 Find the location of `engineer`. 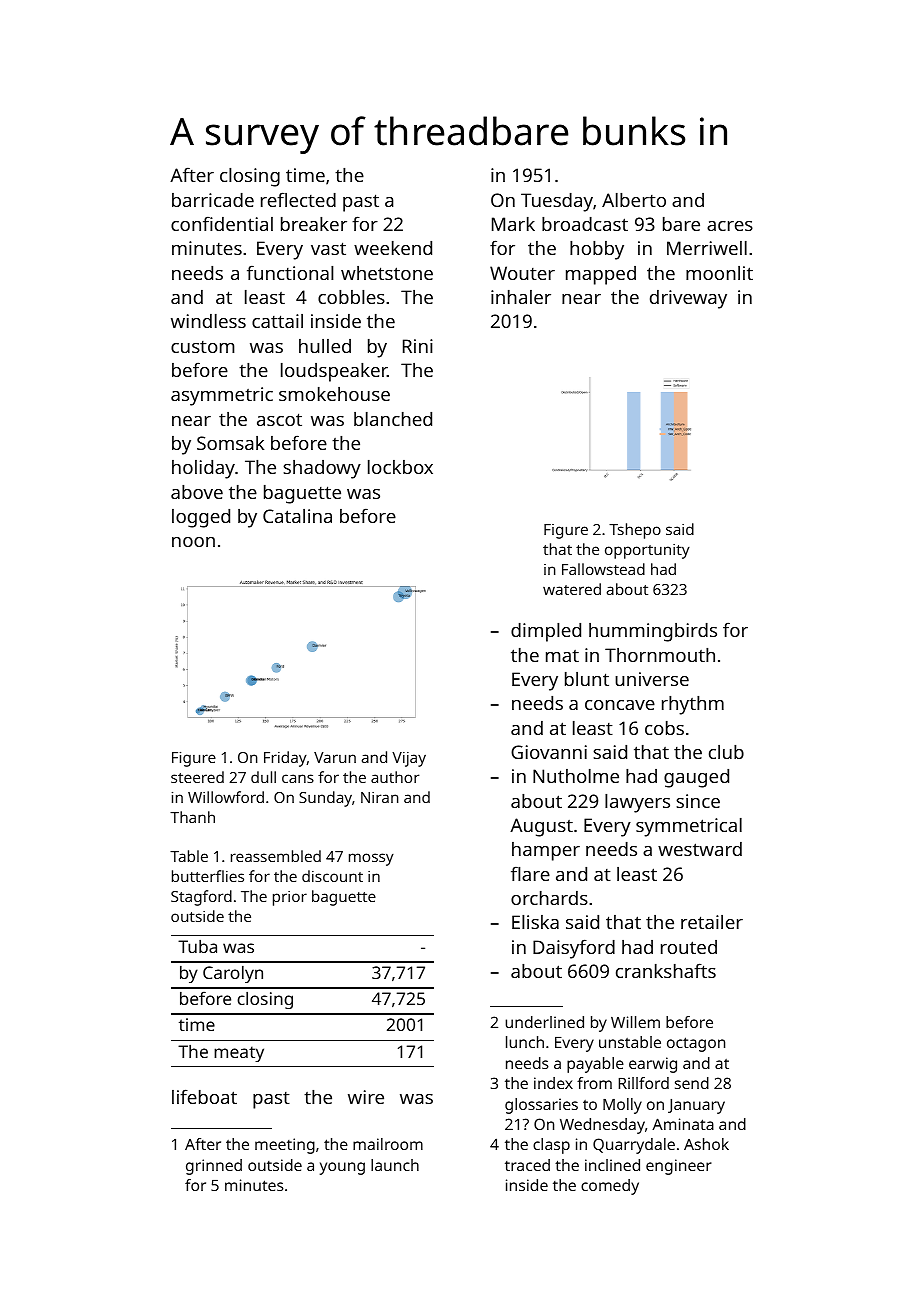

engineer is located at coordinates (679, 1167).
